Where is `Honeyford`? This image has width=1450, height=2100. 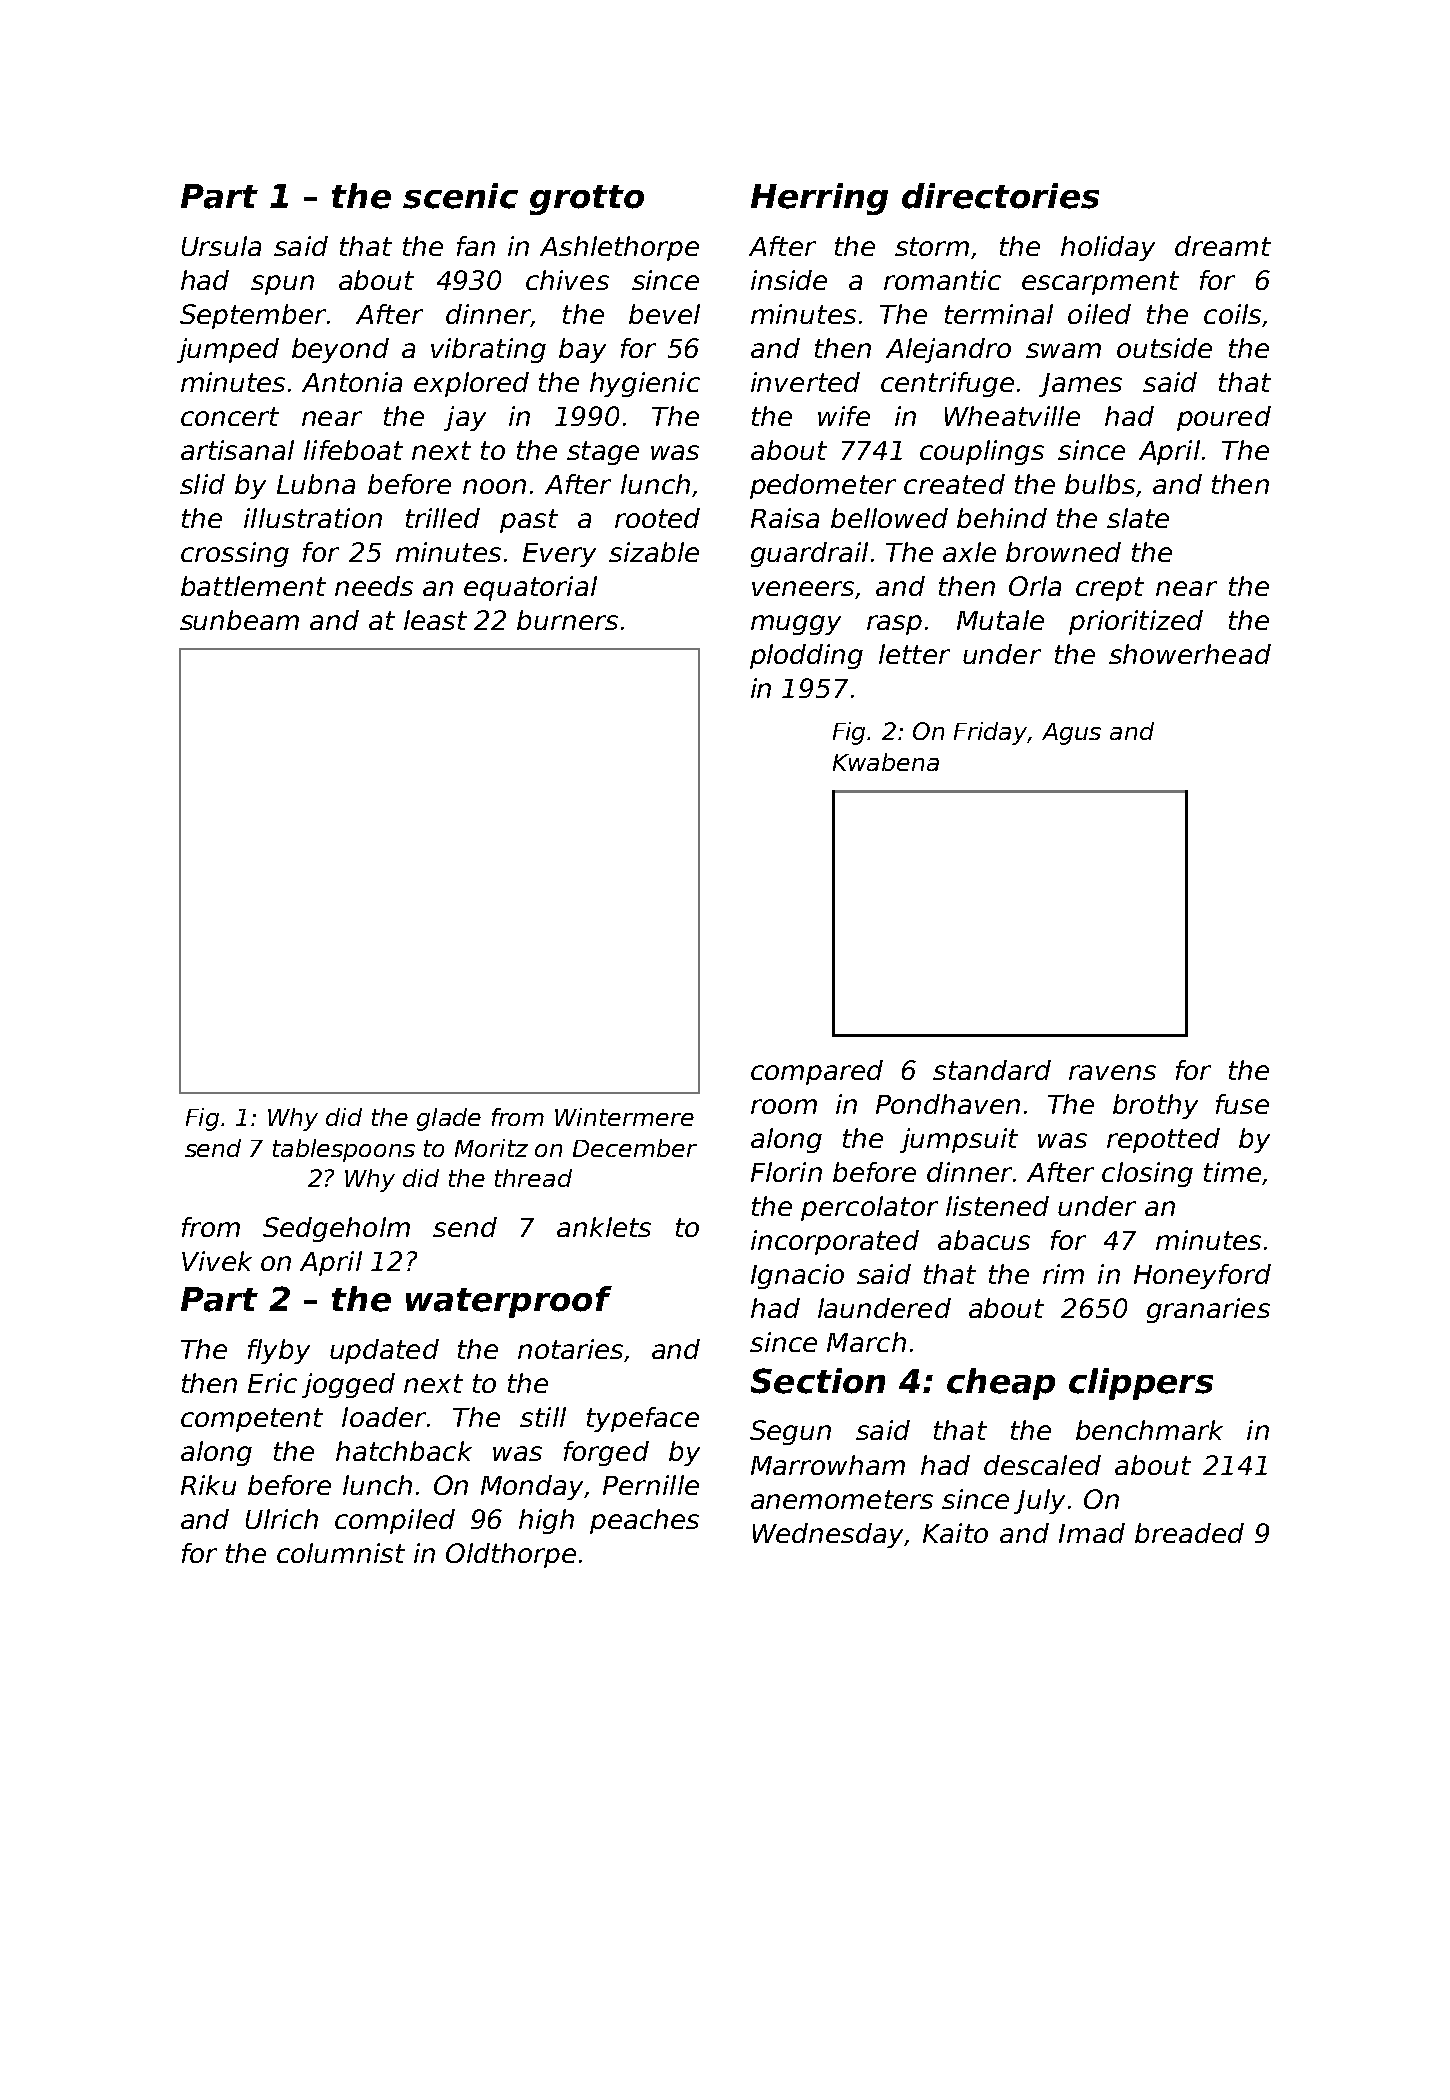 Honeyford is located at coordinates (1202, 1276).
